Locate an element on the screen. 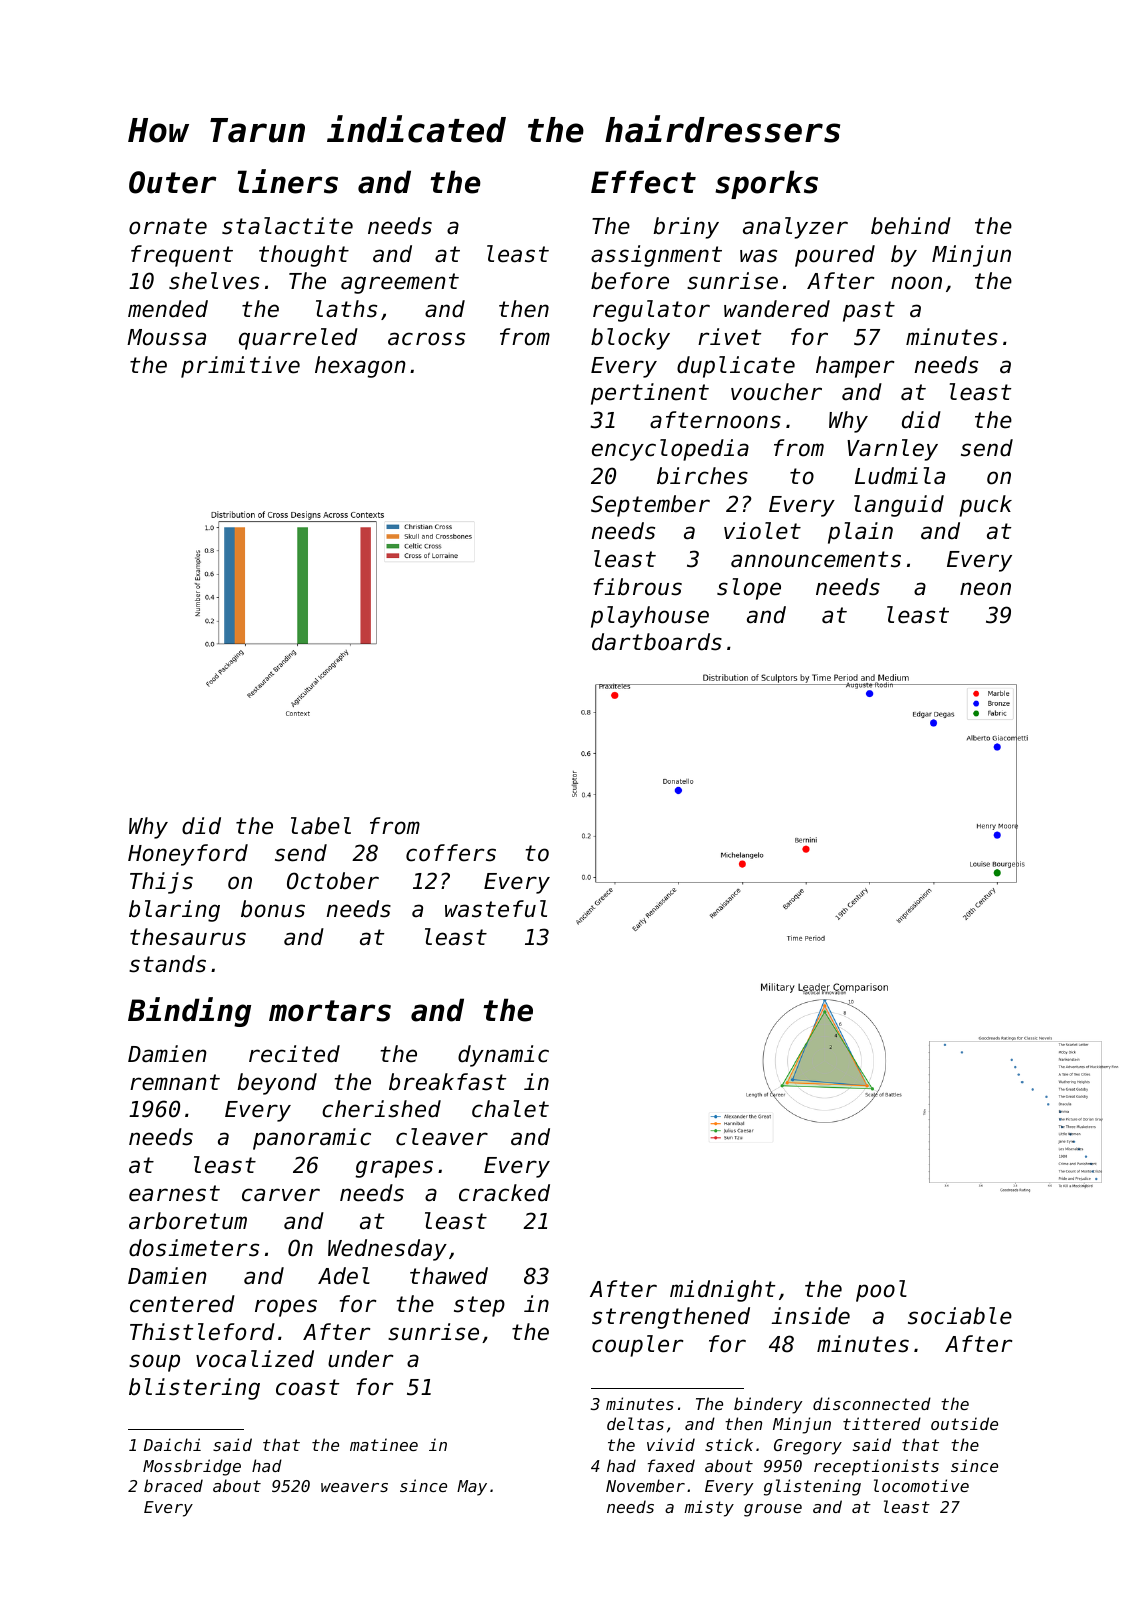  grouse is located at coordinates (773, 1510).
